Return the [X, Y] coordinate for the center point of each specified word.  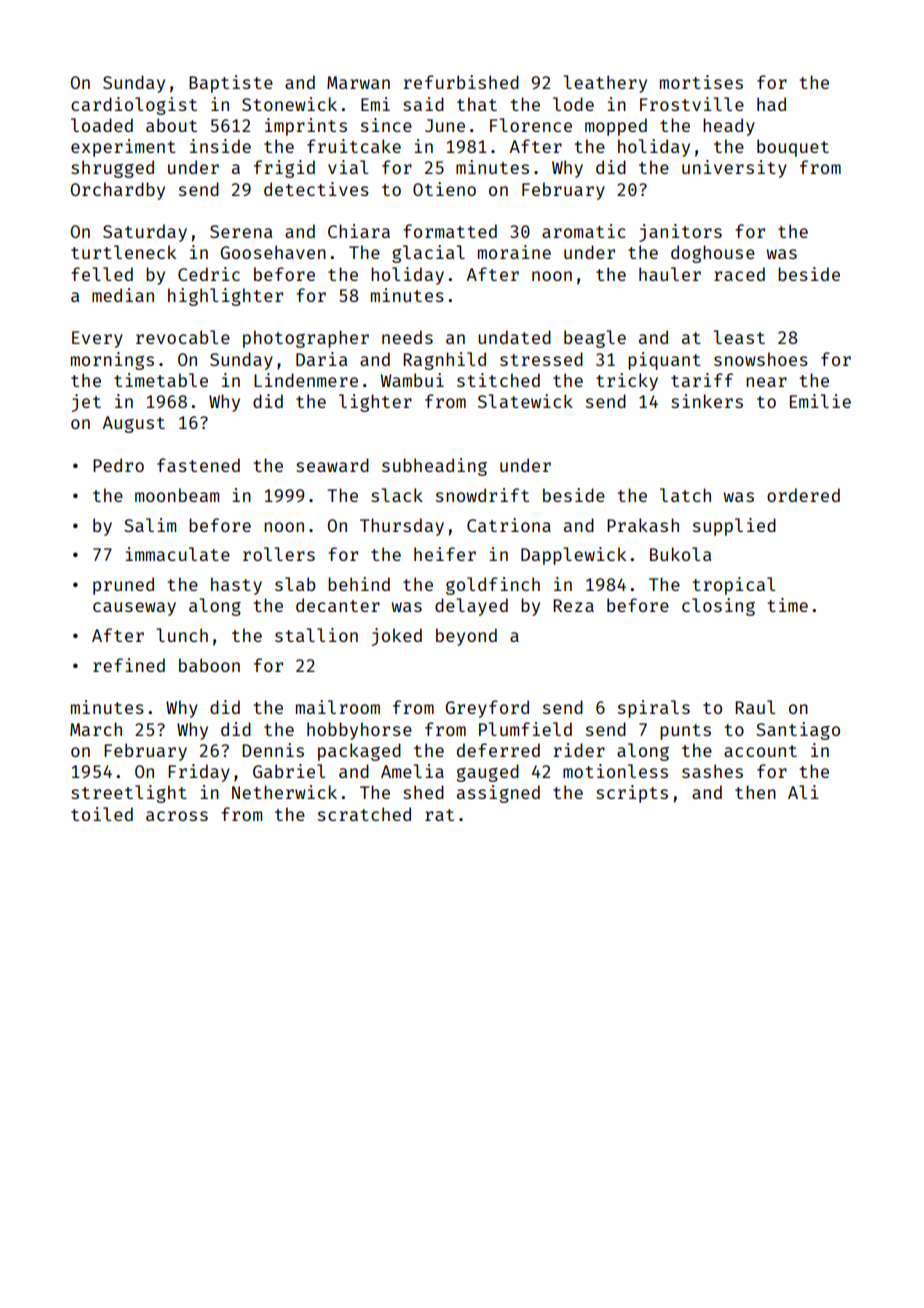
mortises [701, 82]
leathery [605, 84]
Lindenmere [306, 380]
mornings [112, 361]
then [755, 792]
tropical [733, 586]
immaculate [177, 554]
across [177, 816]
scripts [632, 794]
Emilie [820, 401]
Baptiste [231, 84]
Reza [573, 605]
